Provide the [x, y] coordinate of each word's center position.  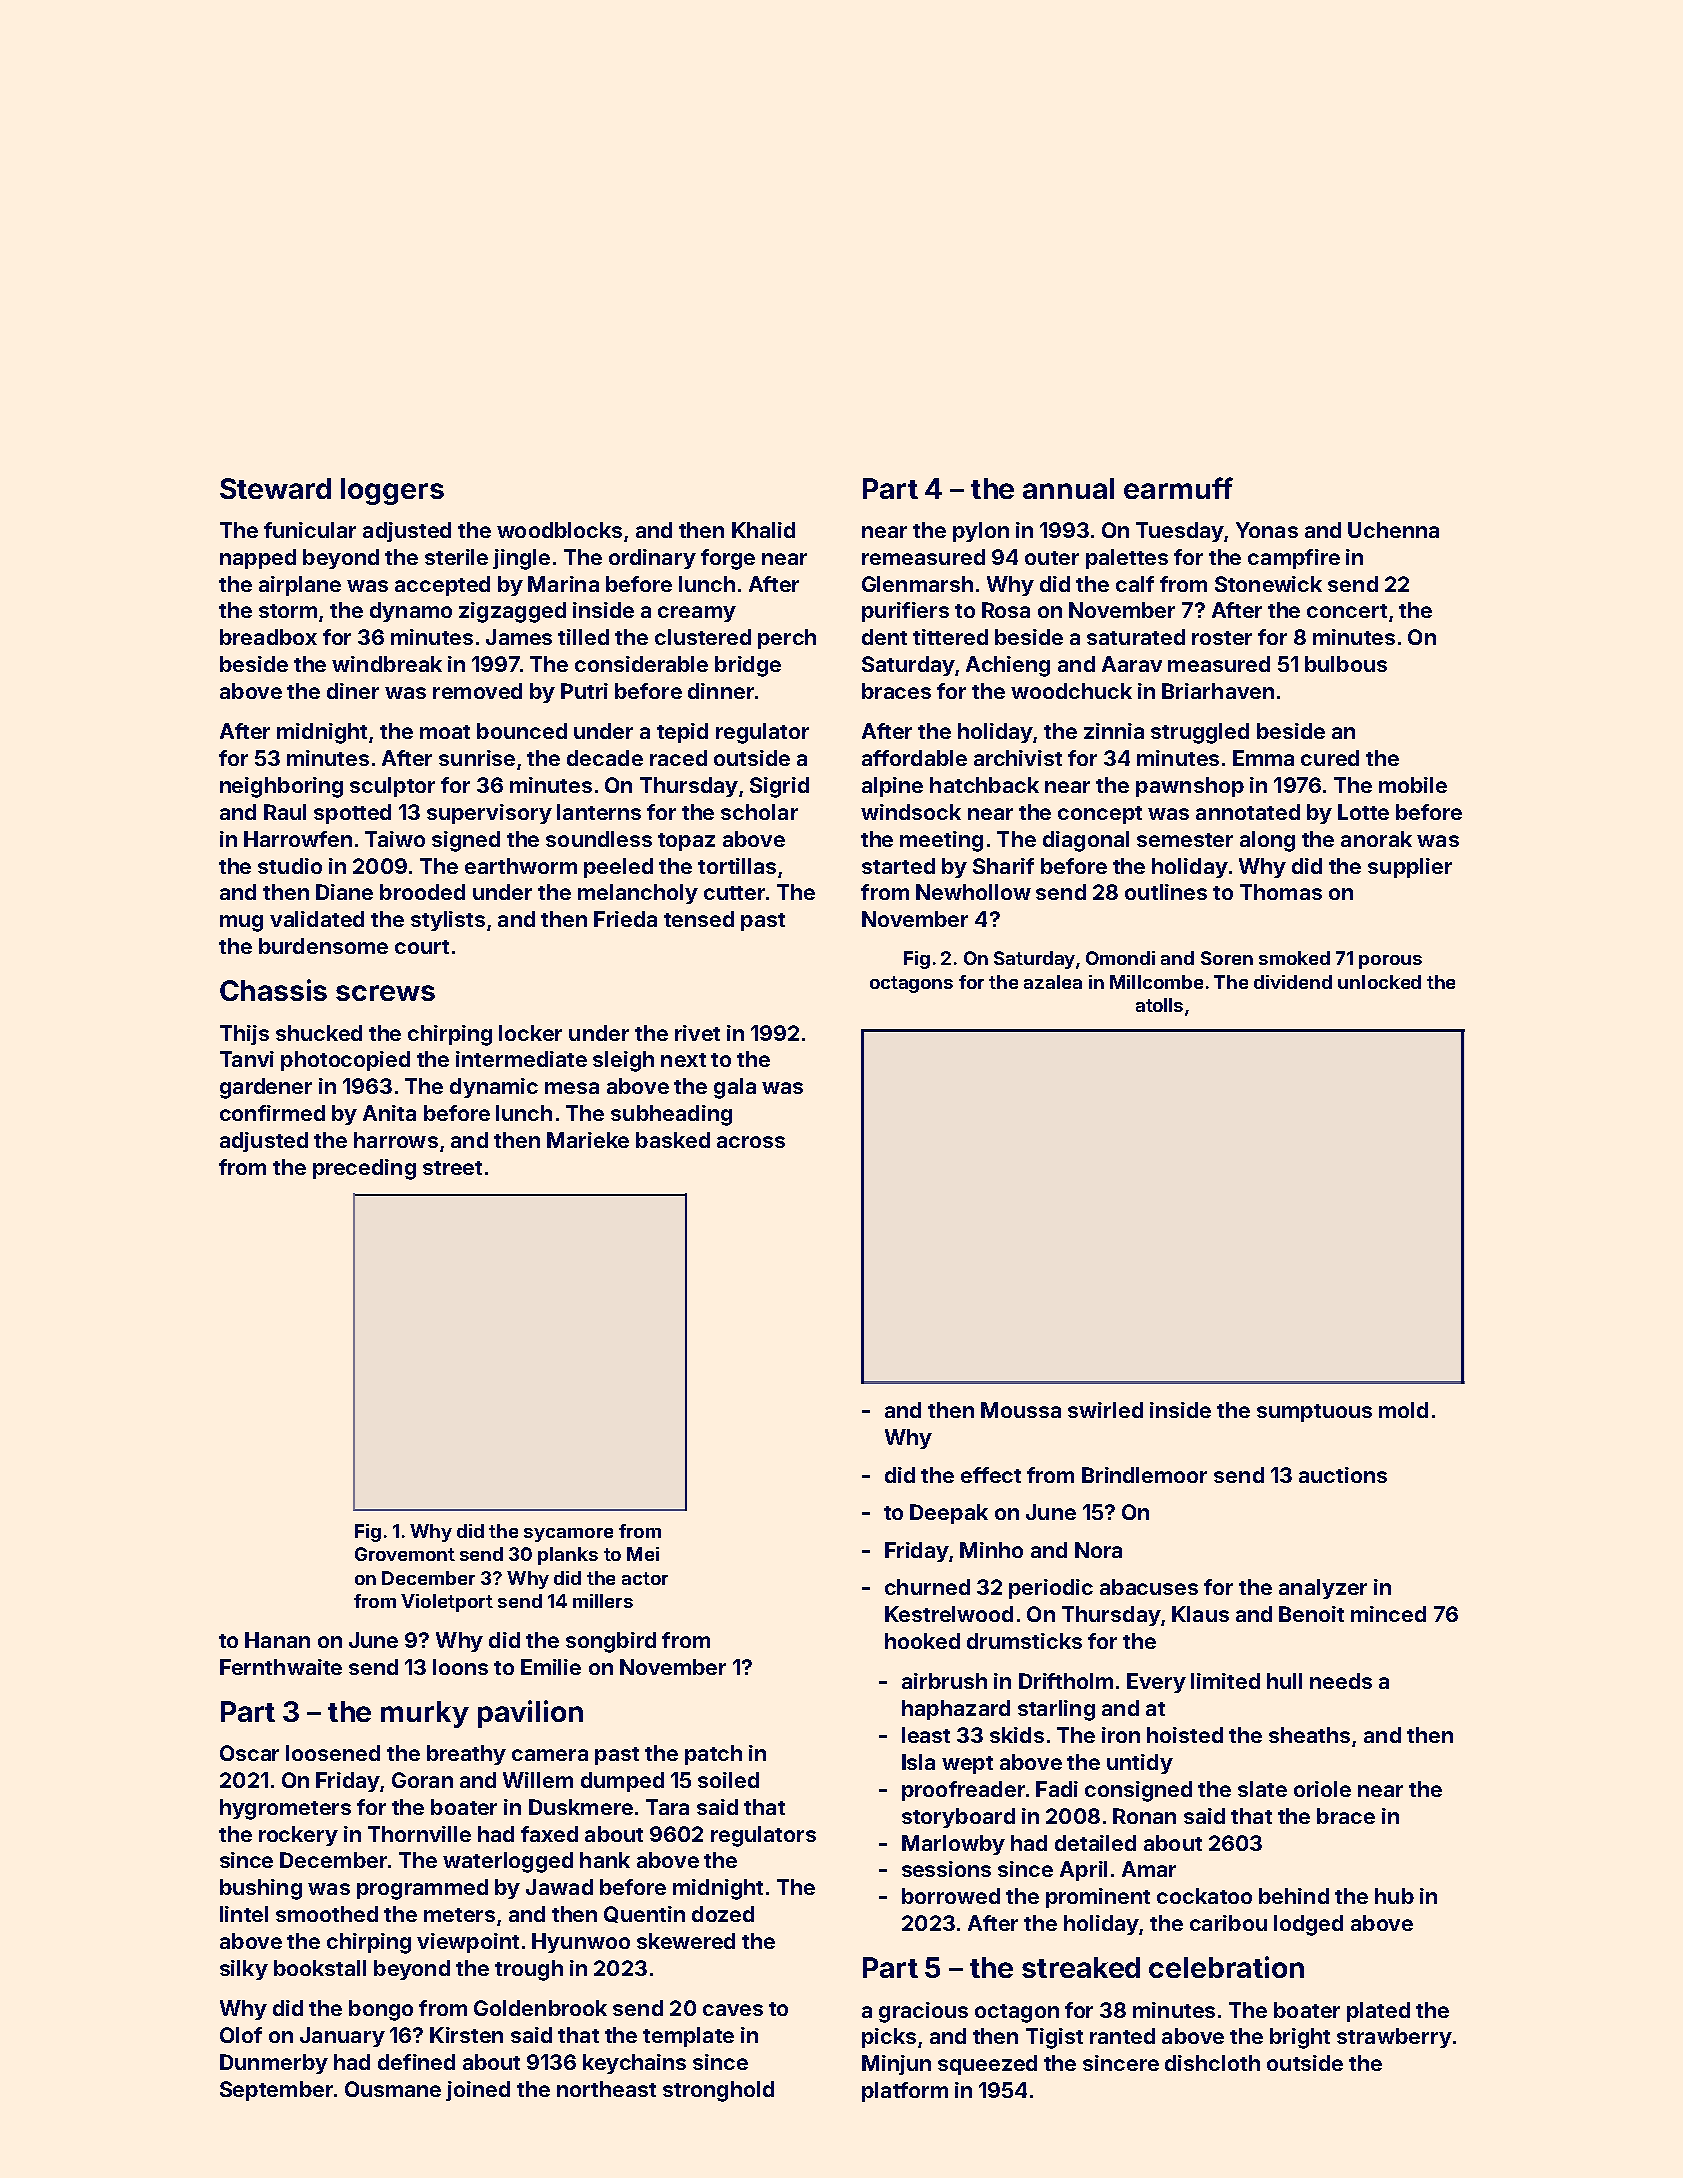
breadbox [268, 637]
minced [1388, 1614]
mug [241, 923]
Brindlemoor [1144, 1475]
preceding [364, 1169]
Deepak [949, 1514]
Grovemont [405, 1554]
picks [889, 2038]
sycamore [568, 1535]
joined [478, 2091]
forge [728, 559]
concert [1347, 611]
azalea [1053, 982]
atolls [1159, 1005]
